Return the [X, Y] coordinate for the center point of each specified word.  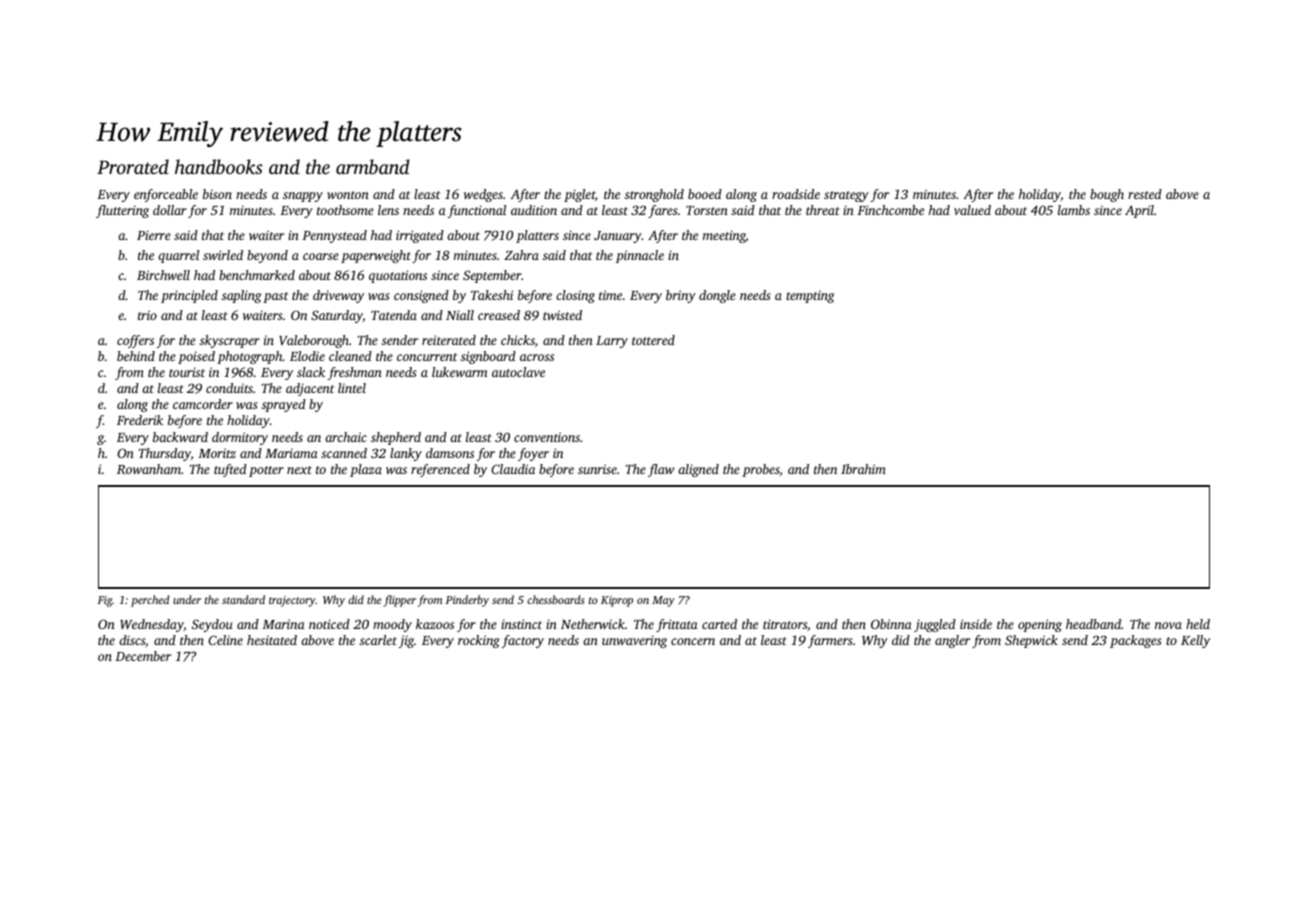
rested [1145, 194]
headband [1093, 624]
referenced [440, 470]
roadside [796, 194]
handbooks [219, 166]
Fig [105, 601]
